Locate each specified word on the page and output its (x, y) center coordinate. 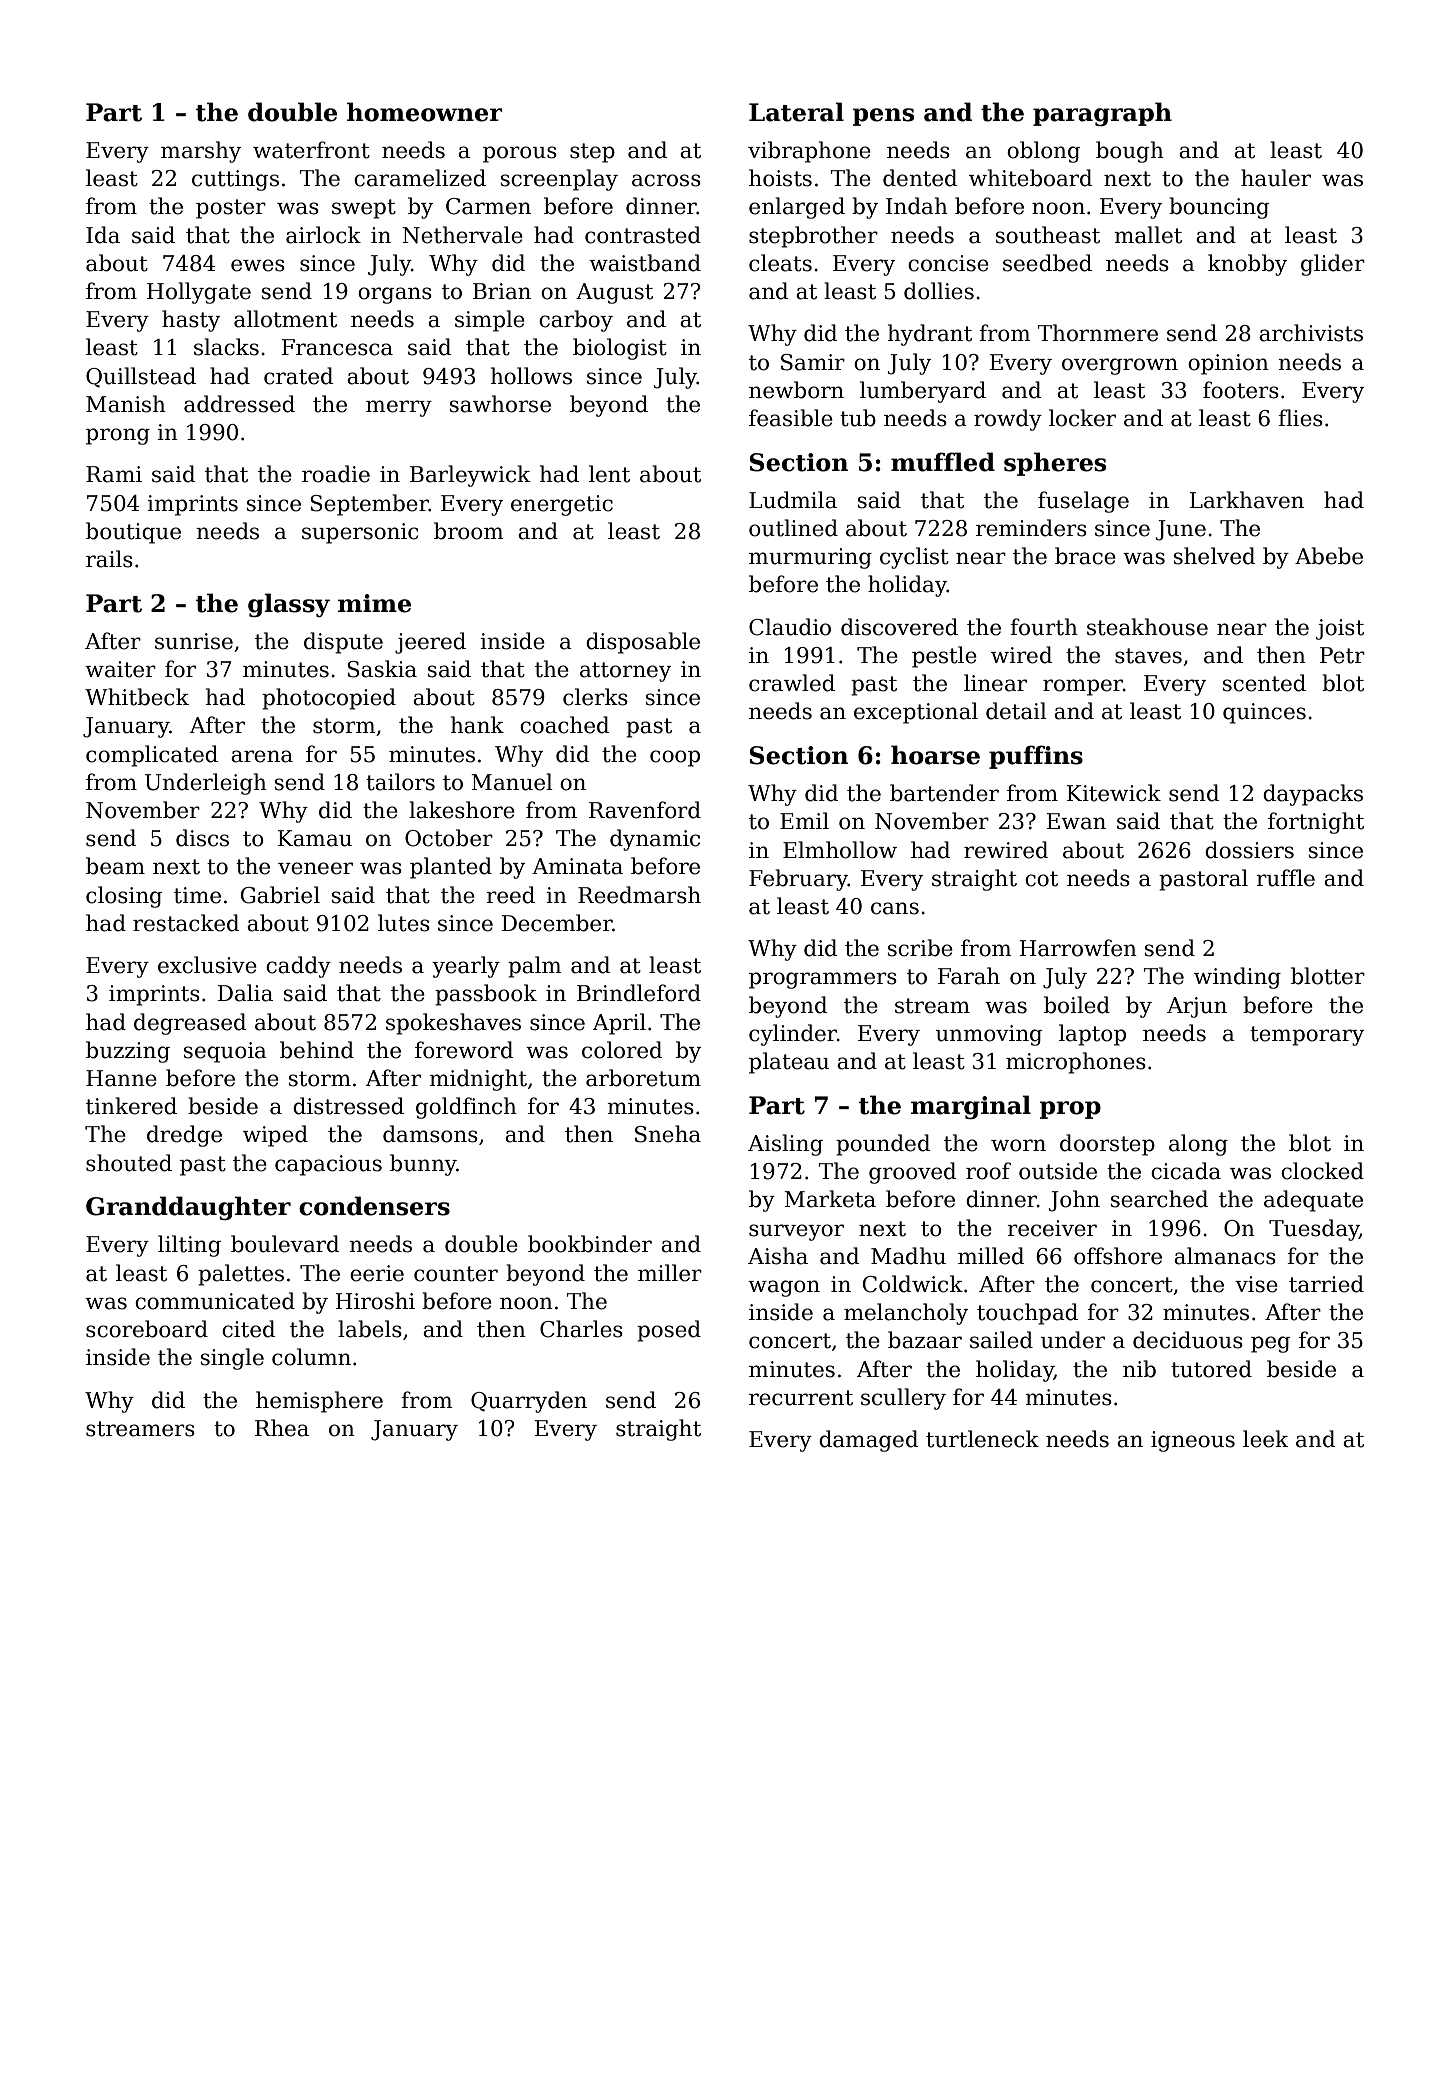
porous (520, 154)
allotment (285, 319)
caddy (298, 967)
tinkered (131, 1106)
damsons (430, 1134)
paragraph (1102, 114)
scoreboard (147, 1329)
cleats (780, 263)
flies (1300, 418)
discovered (899, 627)
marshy (201, 152)
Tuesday (1314, 1230)
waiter (120, 669)
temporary (1307, 1036)
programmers (823, 980)
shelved (1215, 556)
